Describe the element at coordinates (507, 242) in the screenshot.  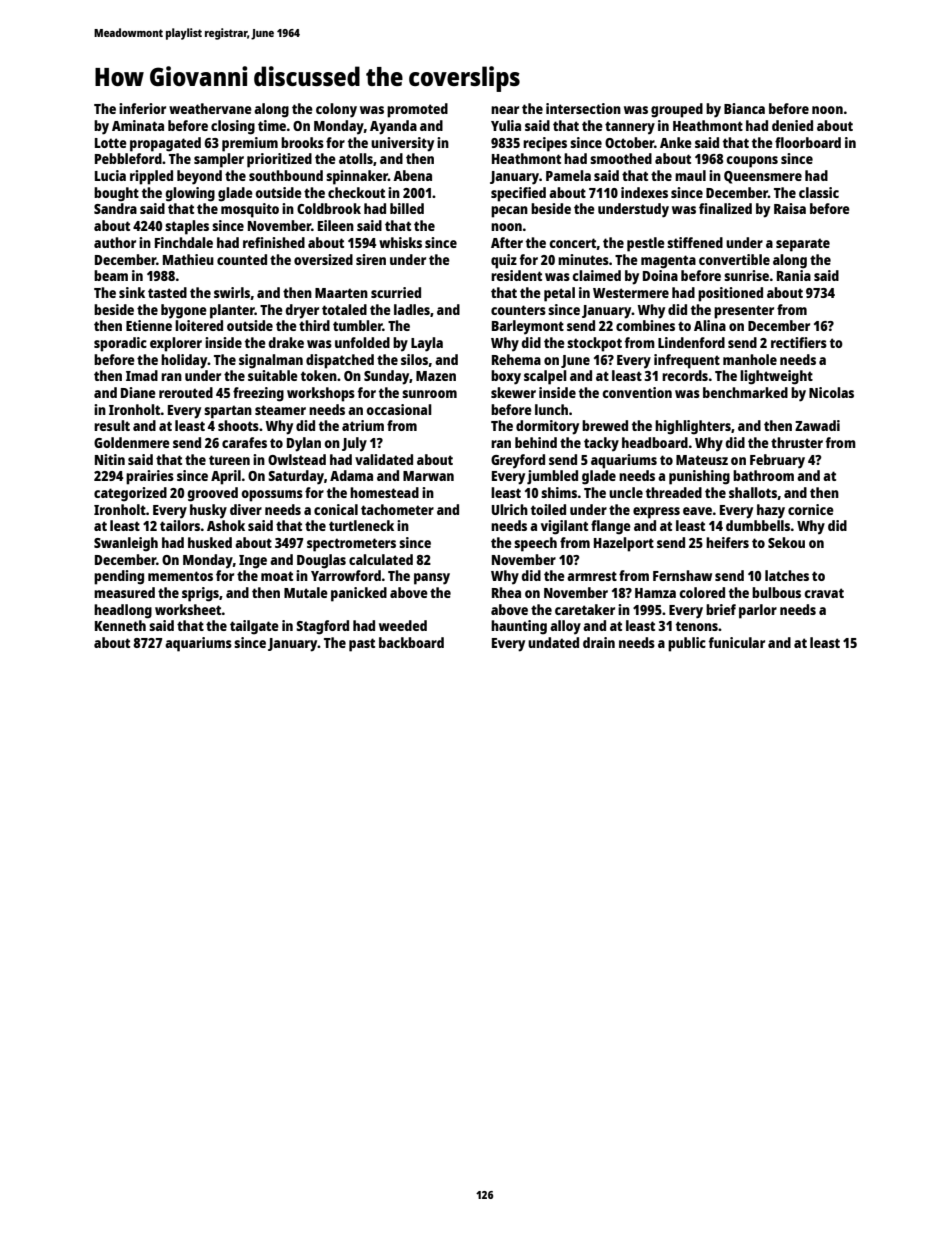
I see `After` at that location.
